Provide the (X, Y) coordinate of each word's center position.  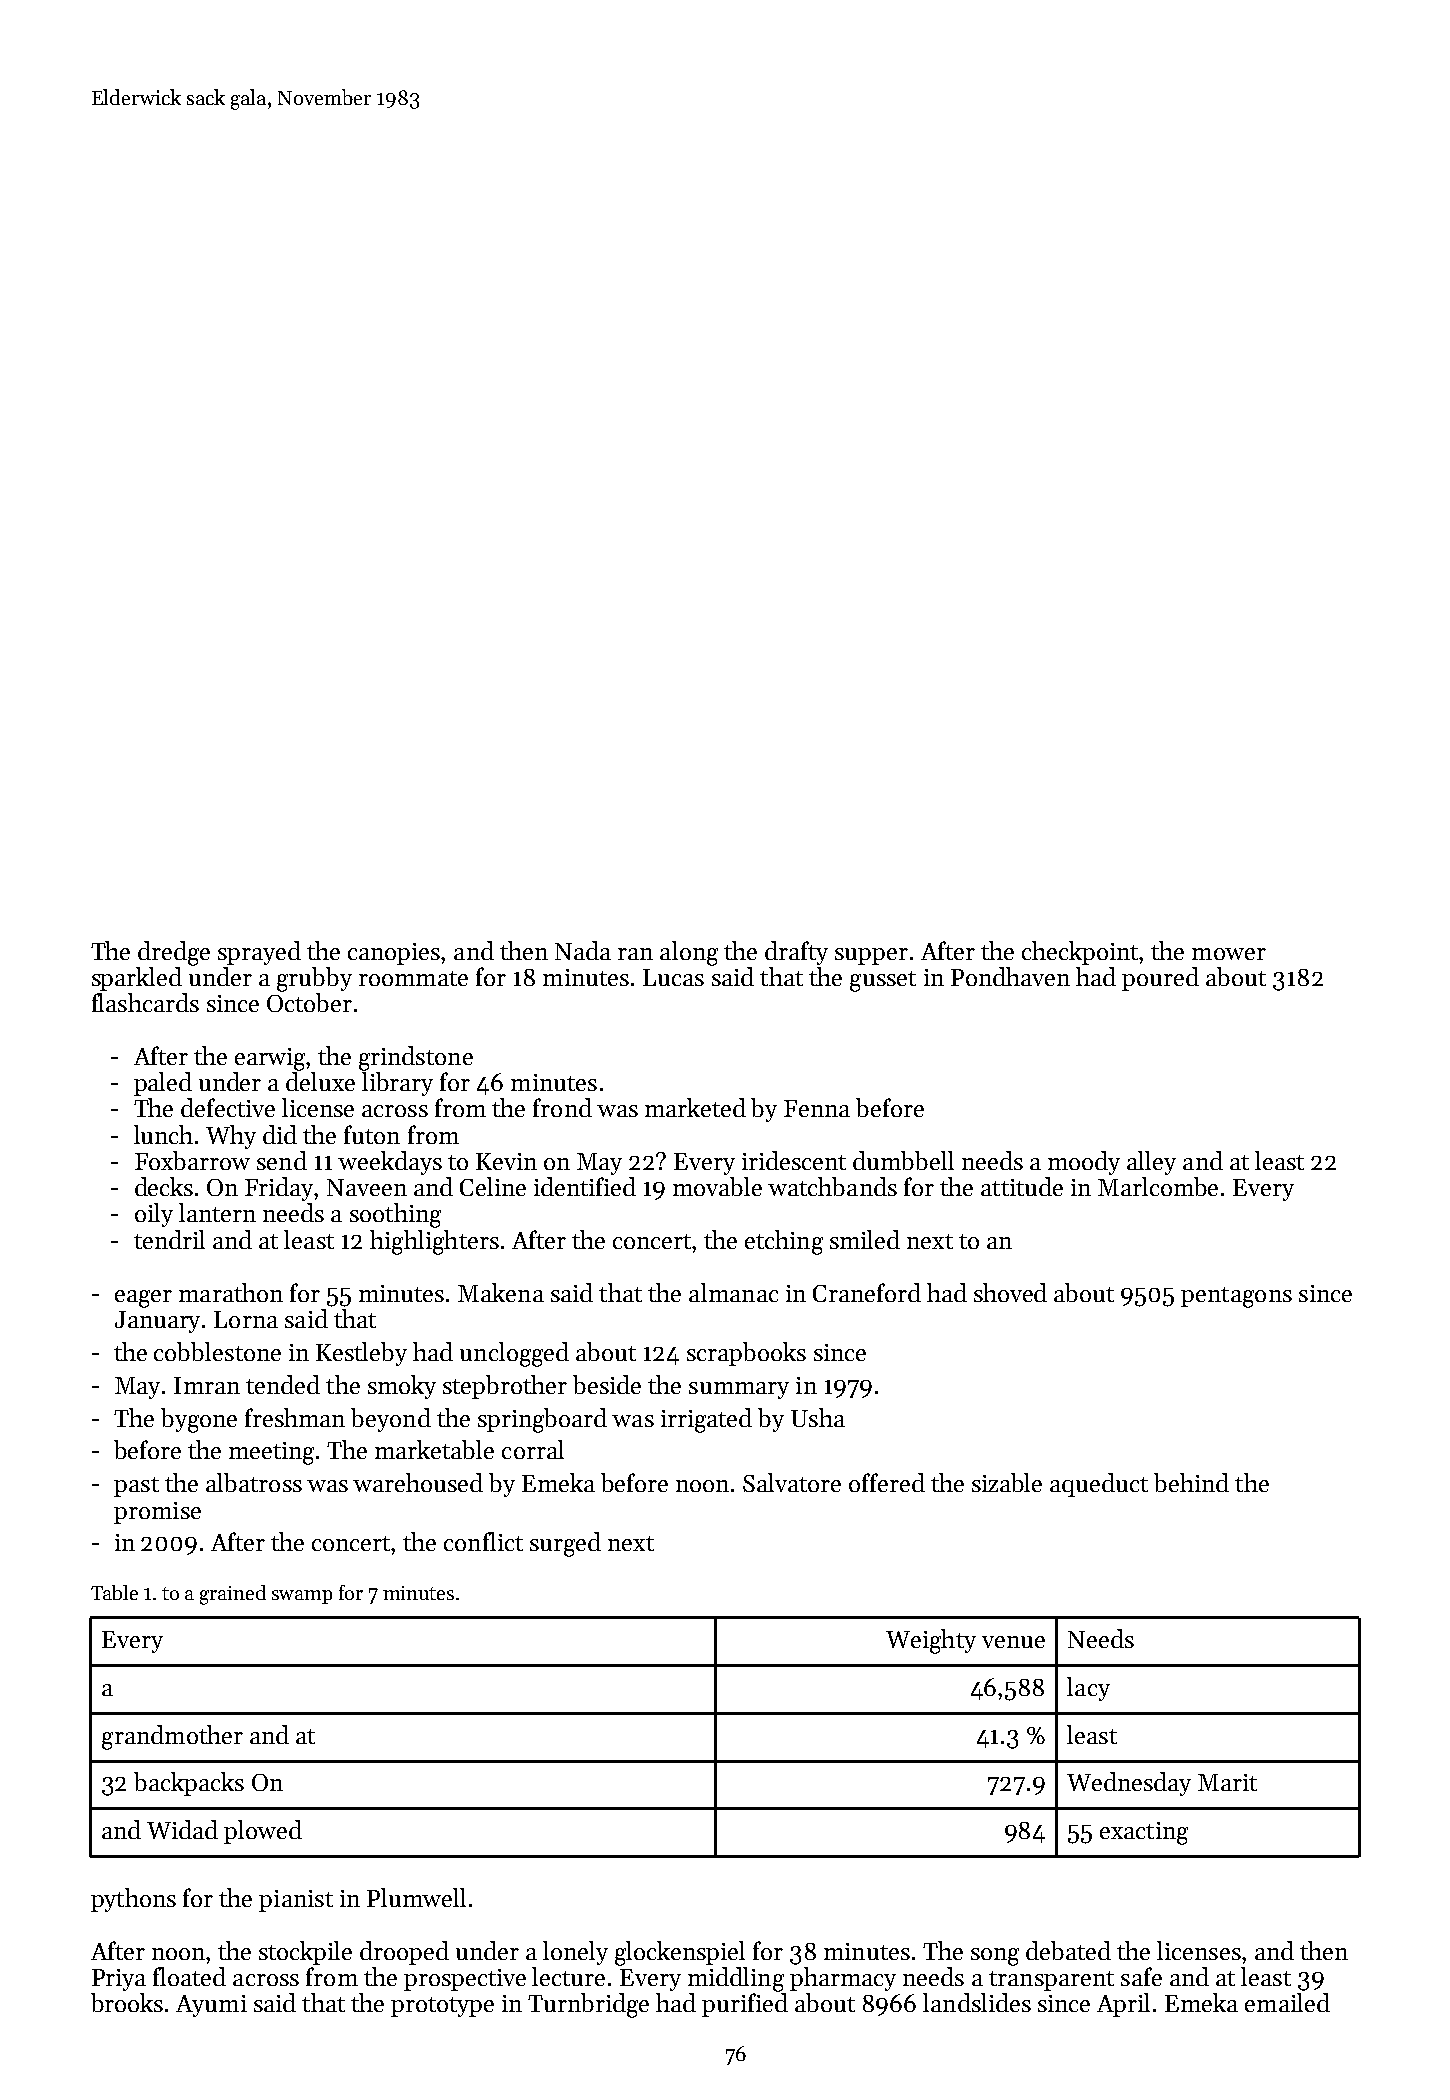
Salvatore (792, 1482)
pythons (133, 1900)
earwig (270, 1059)
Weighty (931, 1641)
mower (1229, 954)
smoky (402, 1387)
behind (1191, 1482)
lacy (1088, 1689)
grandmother (172, 1737)
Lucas (673, 977)
